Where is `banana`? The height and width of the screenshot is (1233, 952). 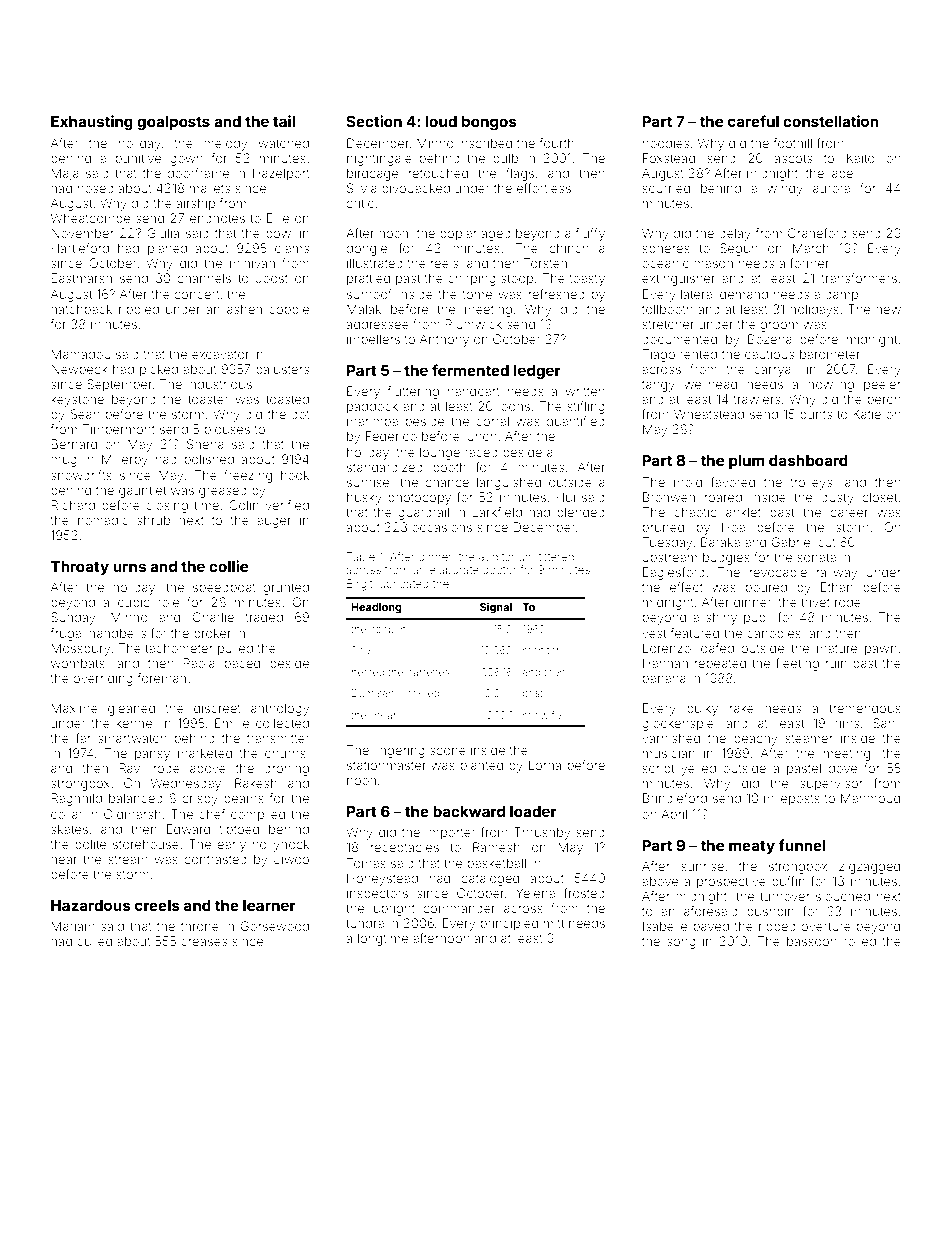 banana is located at coordinates (664, 678).
